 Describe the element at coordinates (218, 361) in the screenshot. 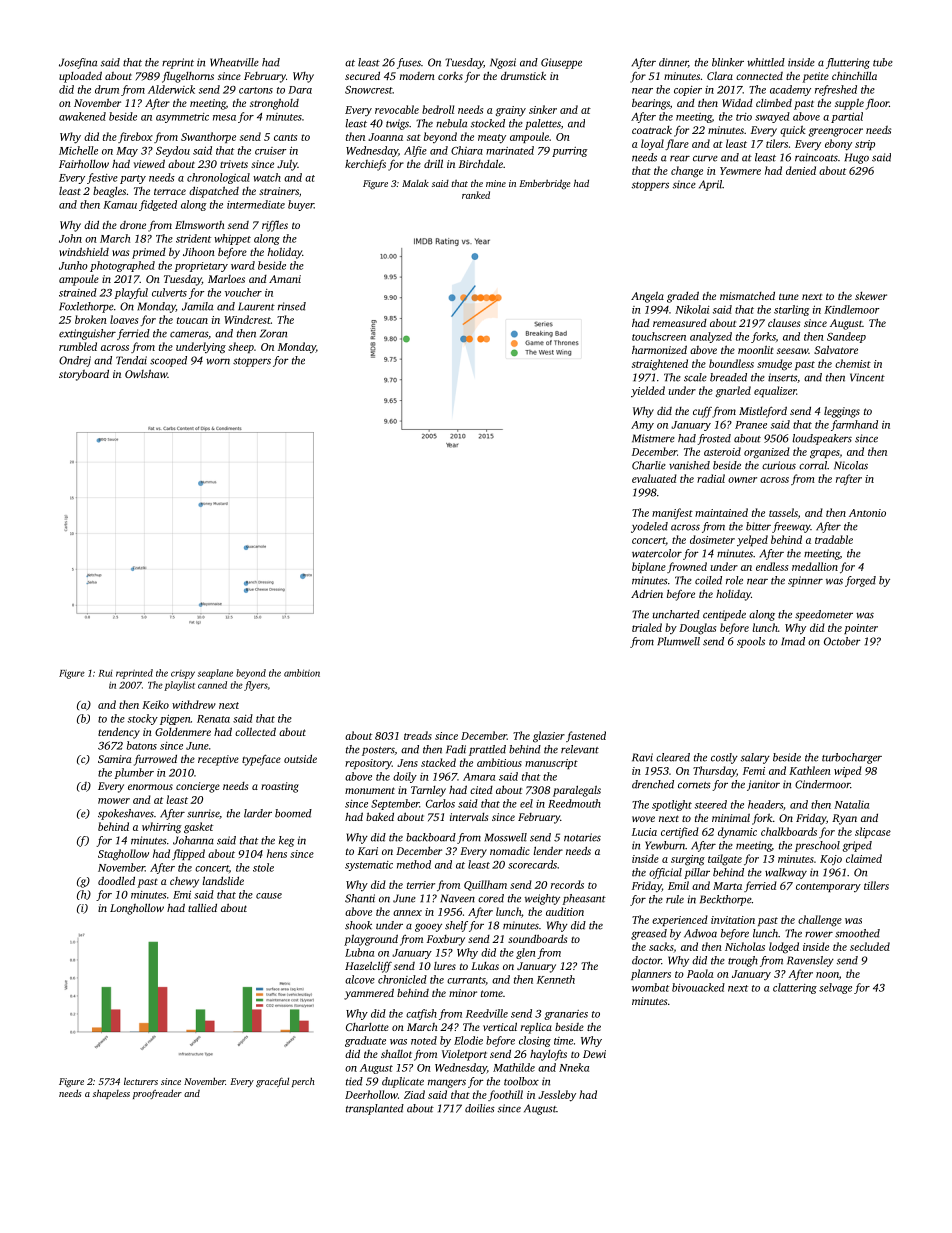

I see `worn` at that location.
